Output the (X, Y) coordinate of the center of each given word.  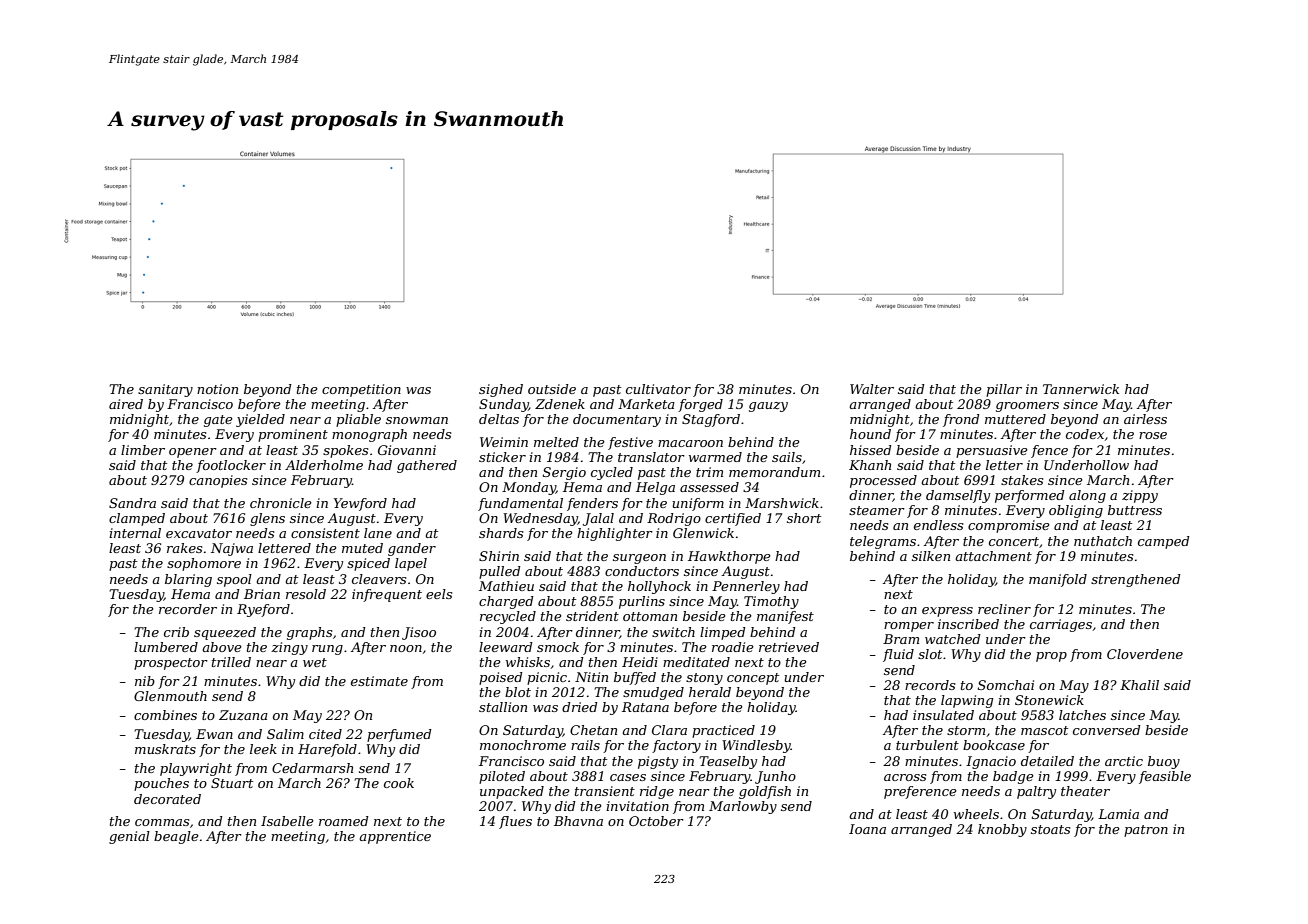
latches (1082, 715)
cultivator (658, 389)
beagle (176, 837)
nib (145, 681)
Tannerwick (1081, 389)
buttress (1135, 510)
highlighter (615, 534)
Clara (669, 730)
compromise (1009, 526)
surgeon (639, 559)
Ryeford (263, 610)
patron (1146, 831)
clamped (137, 519)
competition (361, 390)
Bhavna (578, 821)
